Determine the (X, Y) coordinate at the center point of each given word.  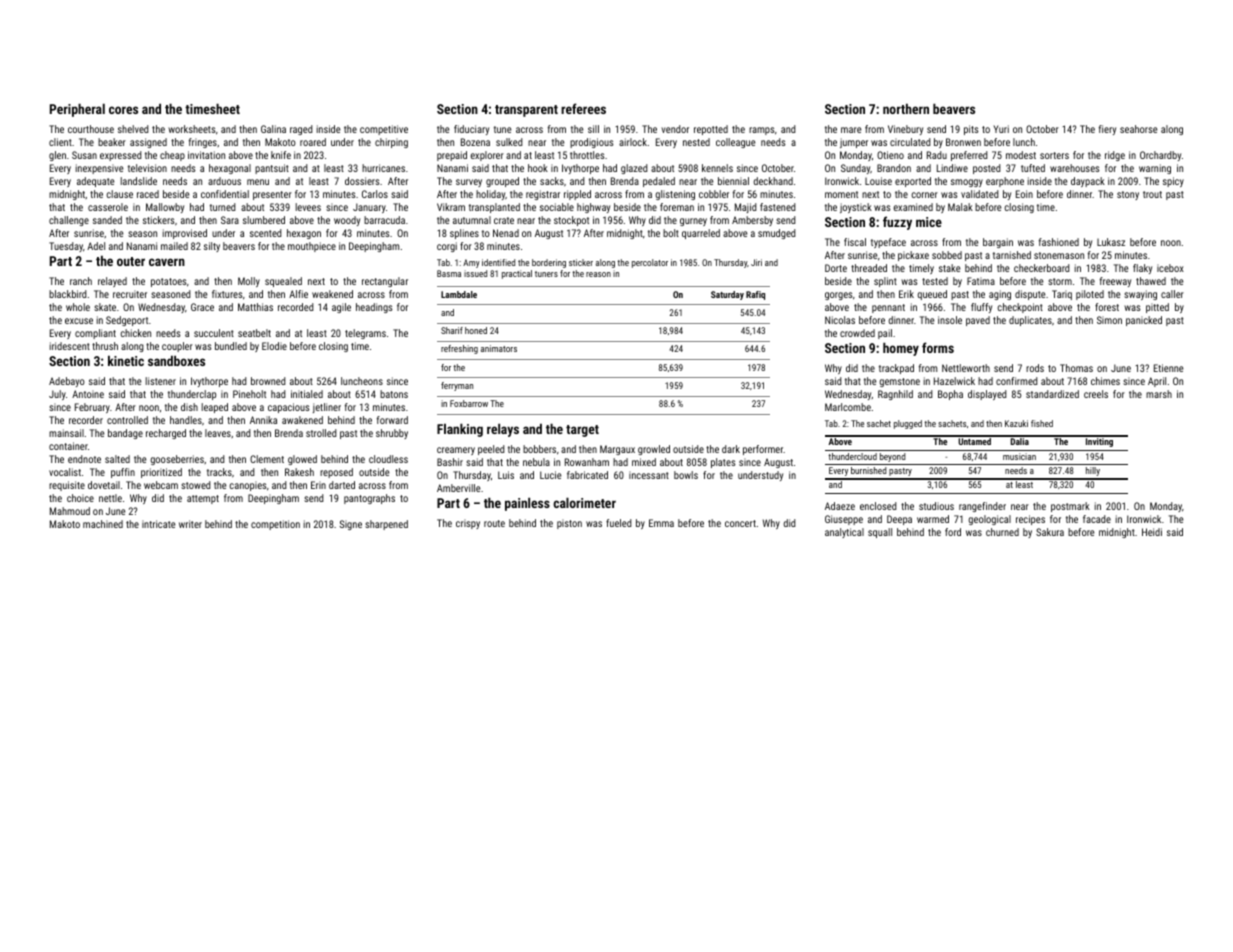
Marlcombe (848, 407)
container (68, 446)
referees (583, 108)
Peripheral (77, 110)
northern (906, 108)
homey (901, 349)
